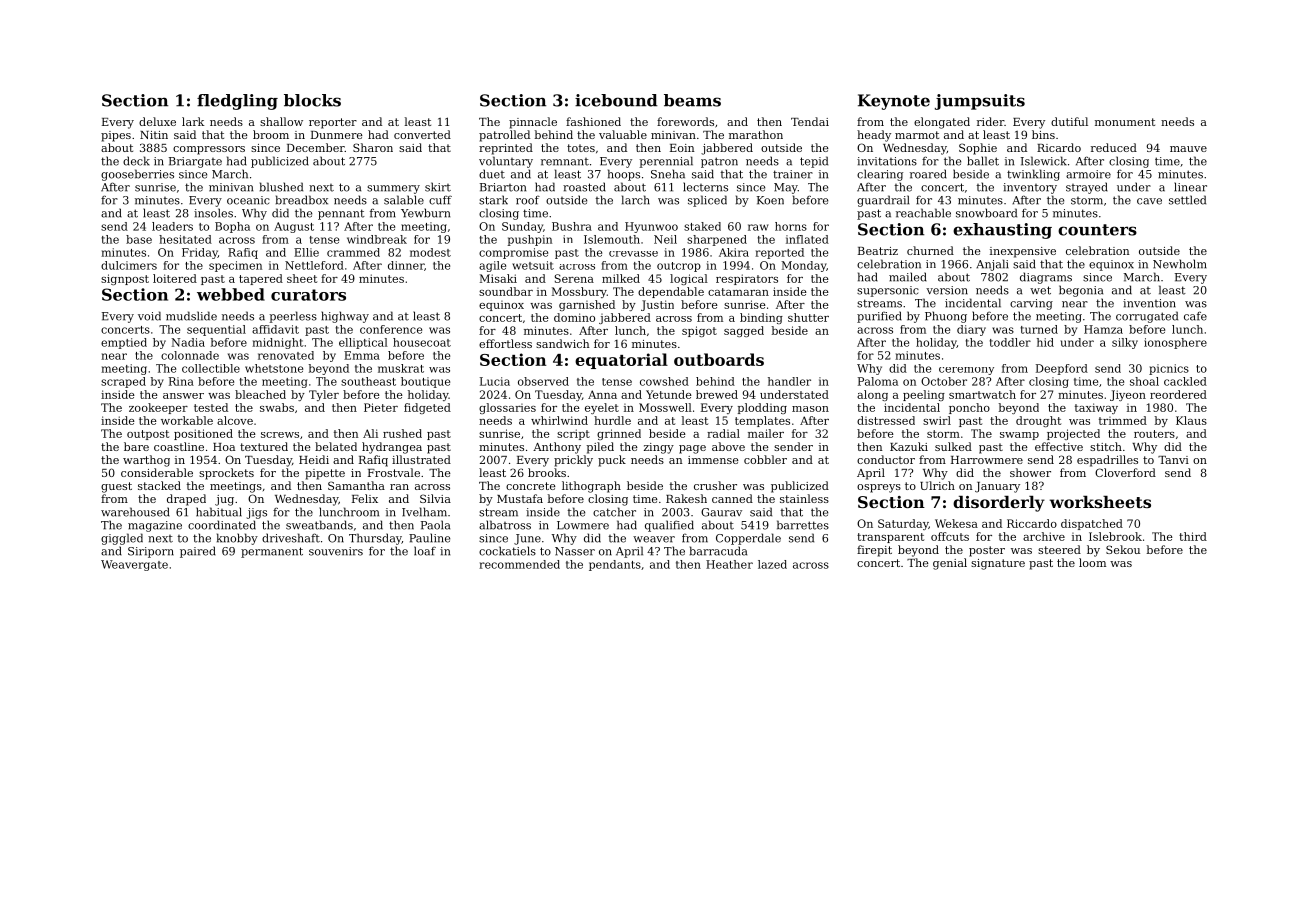 This screenshot has width=1308, height=924. I want to click on giggled, so click(122, 539).
